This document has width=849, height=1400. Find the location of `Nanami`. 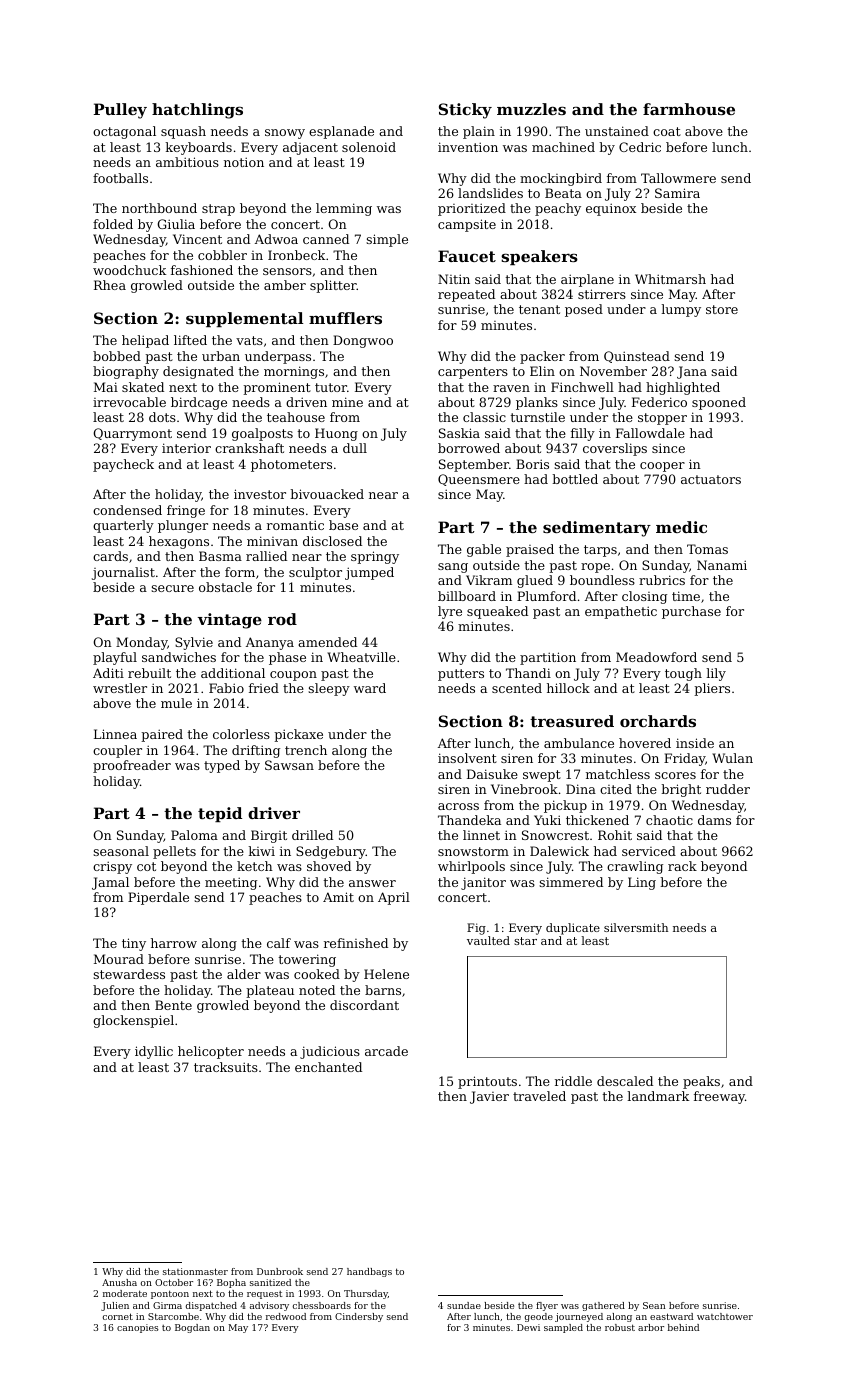

Nanami is located at coordinates (722, 565).
